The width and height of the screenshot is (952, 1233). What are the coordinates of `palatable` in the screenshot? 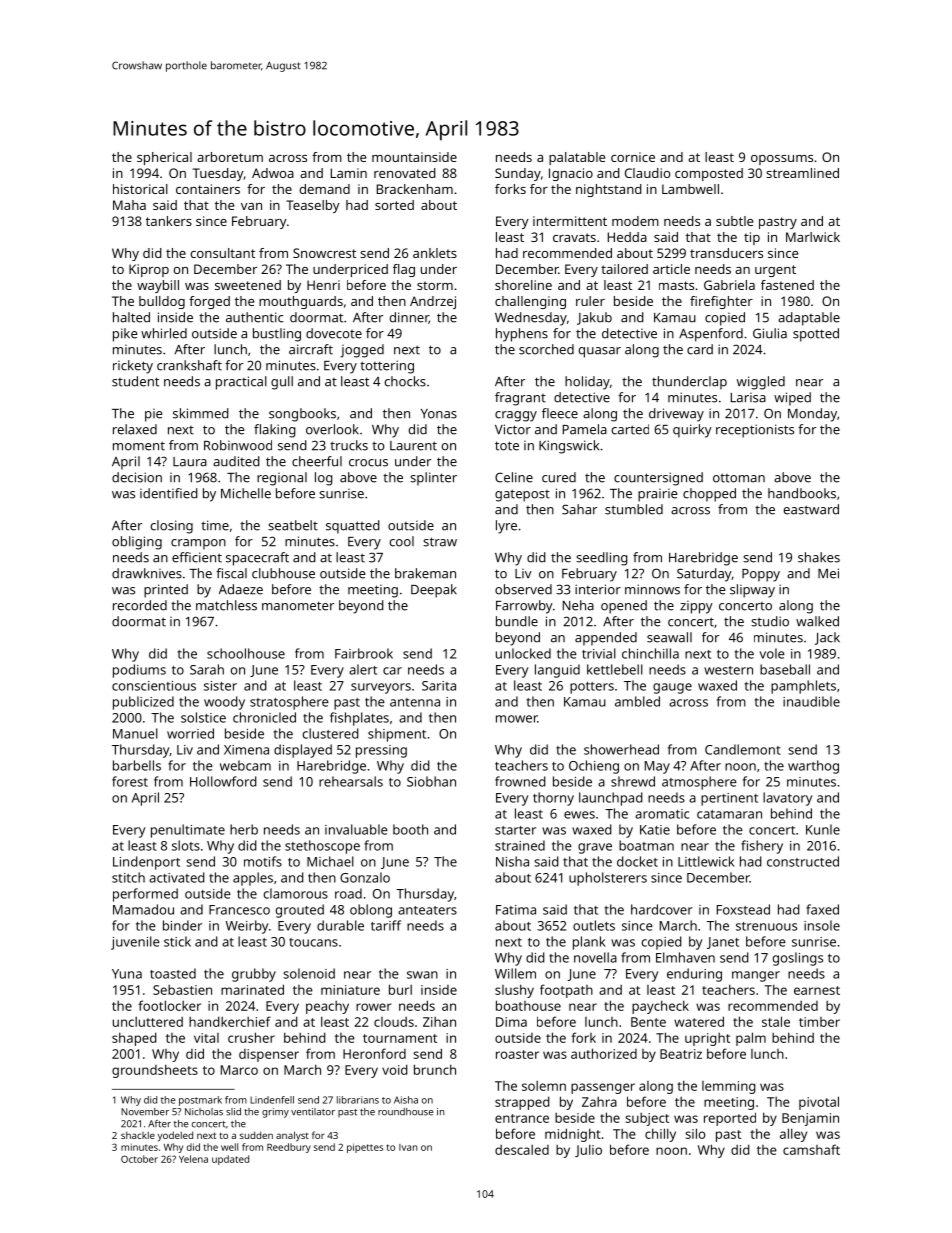 It's located at (577, 158).
